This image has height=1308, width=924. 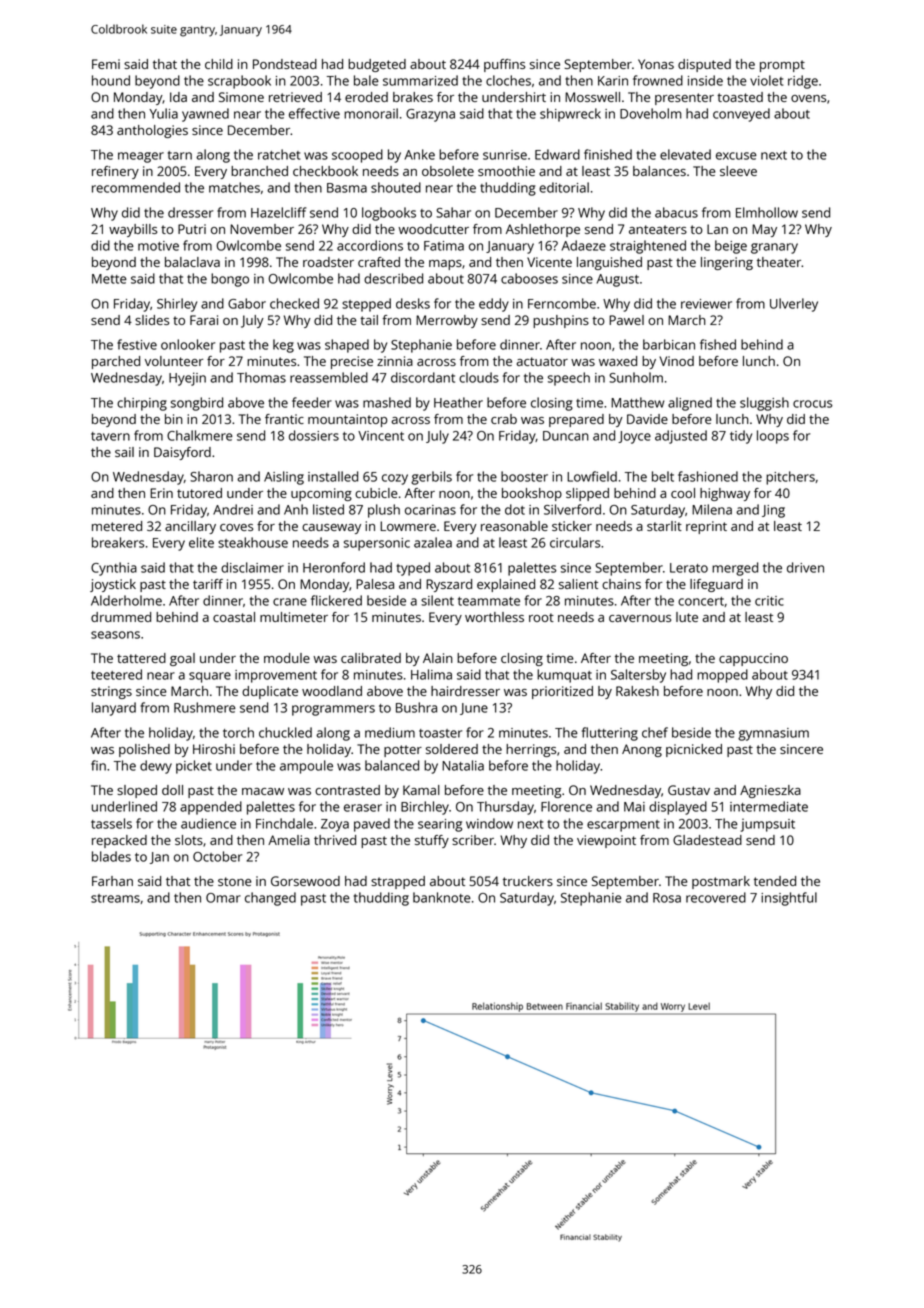 I want to click on Yonas, so click(x=656, y=64).
